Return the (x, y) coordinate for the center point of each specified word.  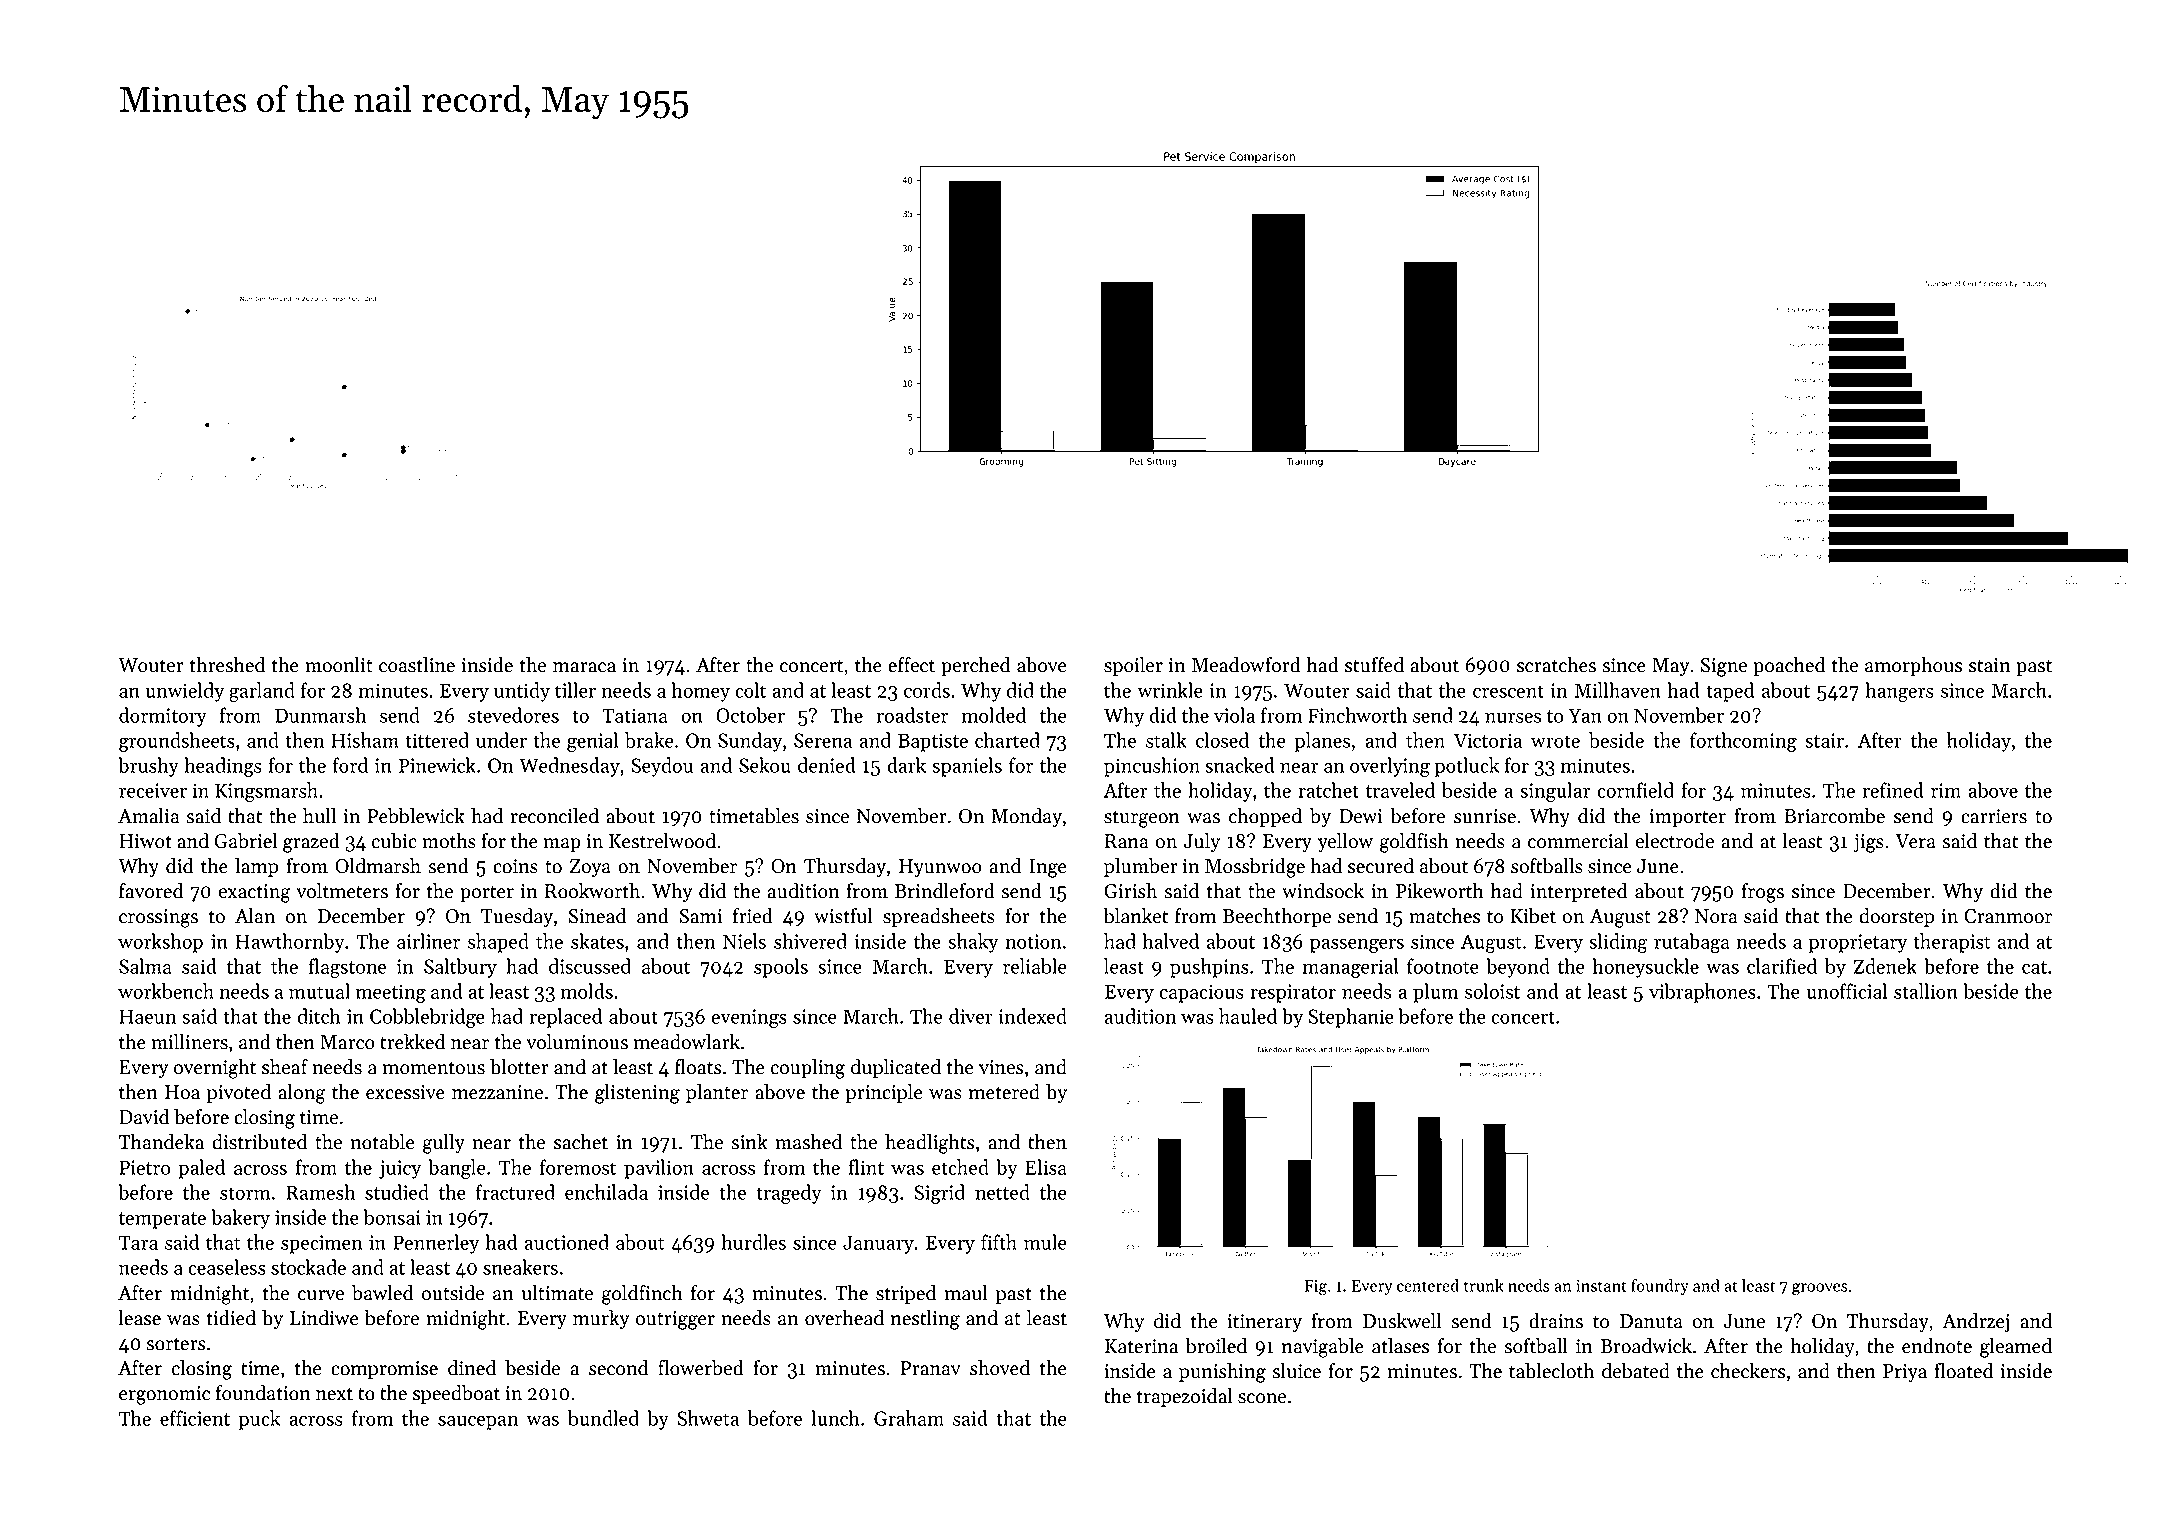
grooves (1820, 1289)
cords (927, 690)
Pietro (144, 1167)
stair (1825, 740)
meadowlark (687, 1042)
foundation (263, 1393)
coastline (417, 665)
